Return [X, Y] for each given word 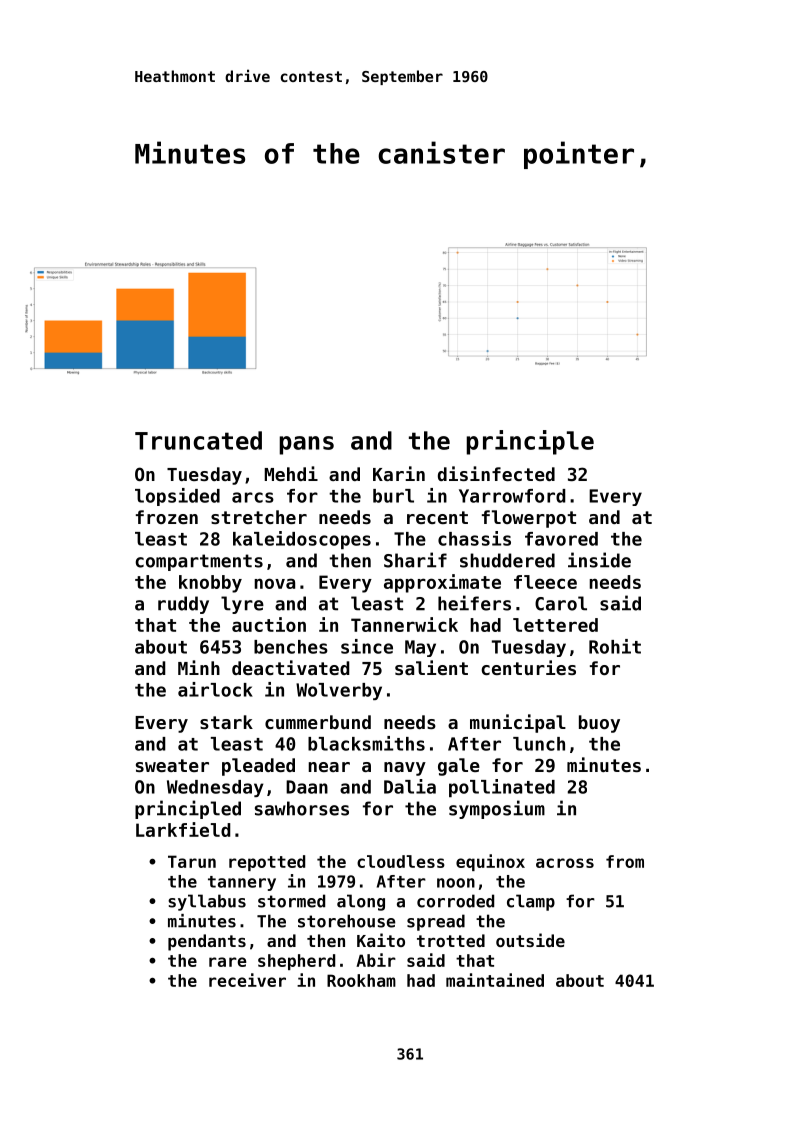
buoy [599, 724]
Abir [376, 960]
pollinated [502, 788]
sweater [172, 765]
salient [431, 667]
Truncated [198, 440]
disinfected [496, 473]
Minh [199, 667]
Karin [399, 473]
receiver [247, 980]
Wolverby [339, 691]
